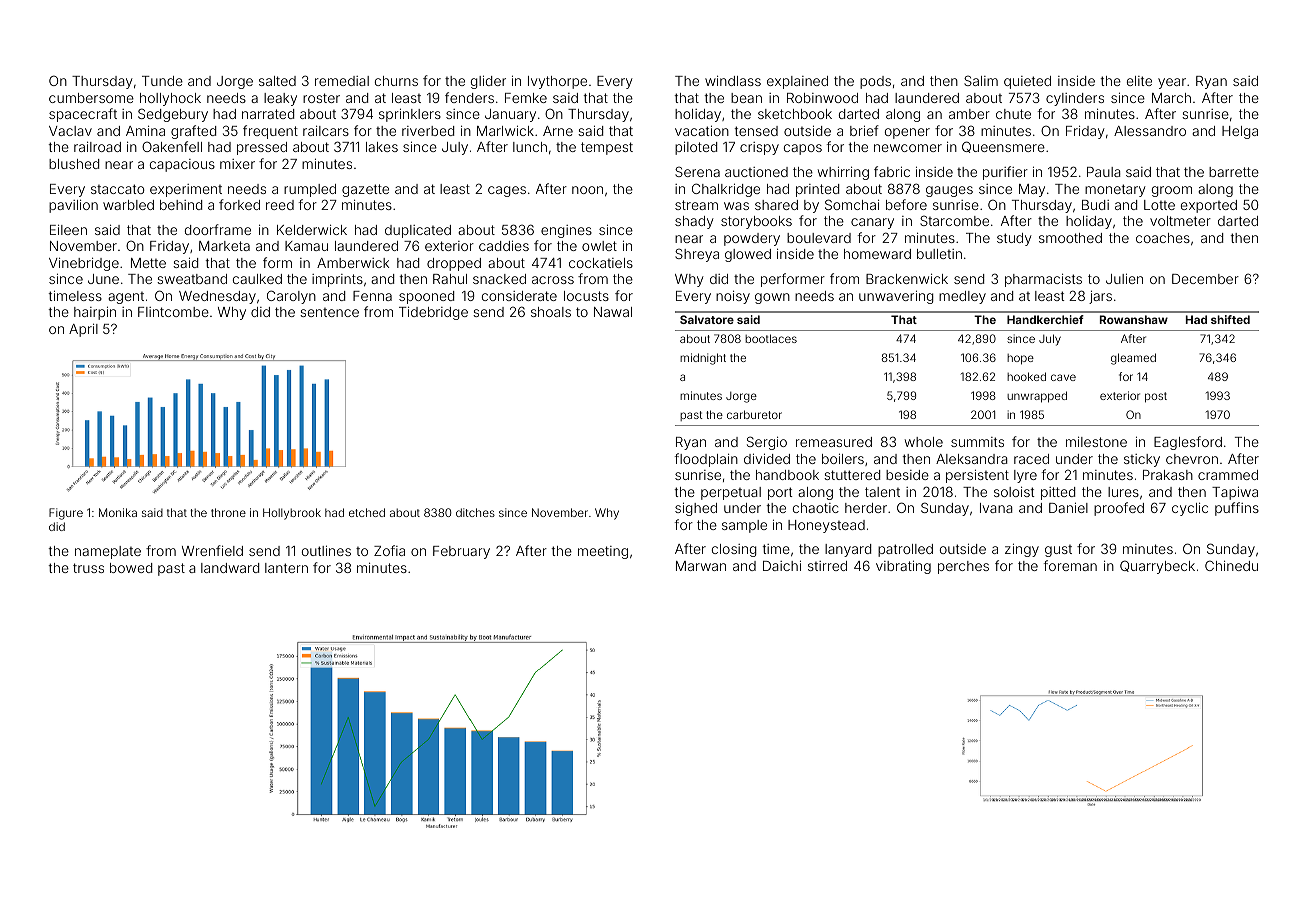 This screenshot has width=1308, height=924. What do you see at coordinates (182, 165) in the screenshot?
I see `capacious` at bounding box center [182, 165].
